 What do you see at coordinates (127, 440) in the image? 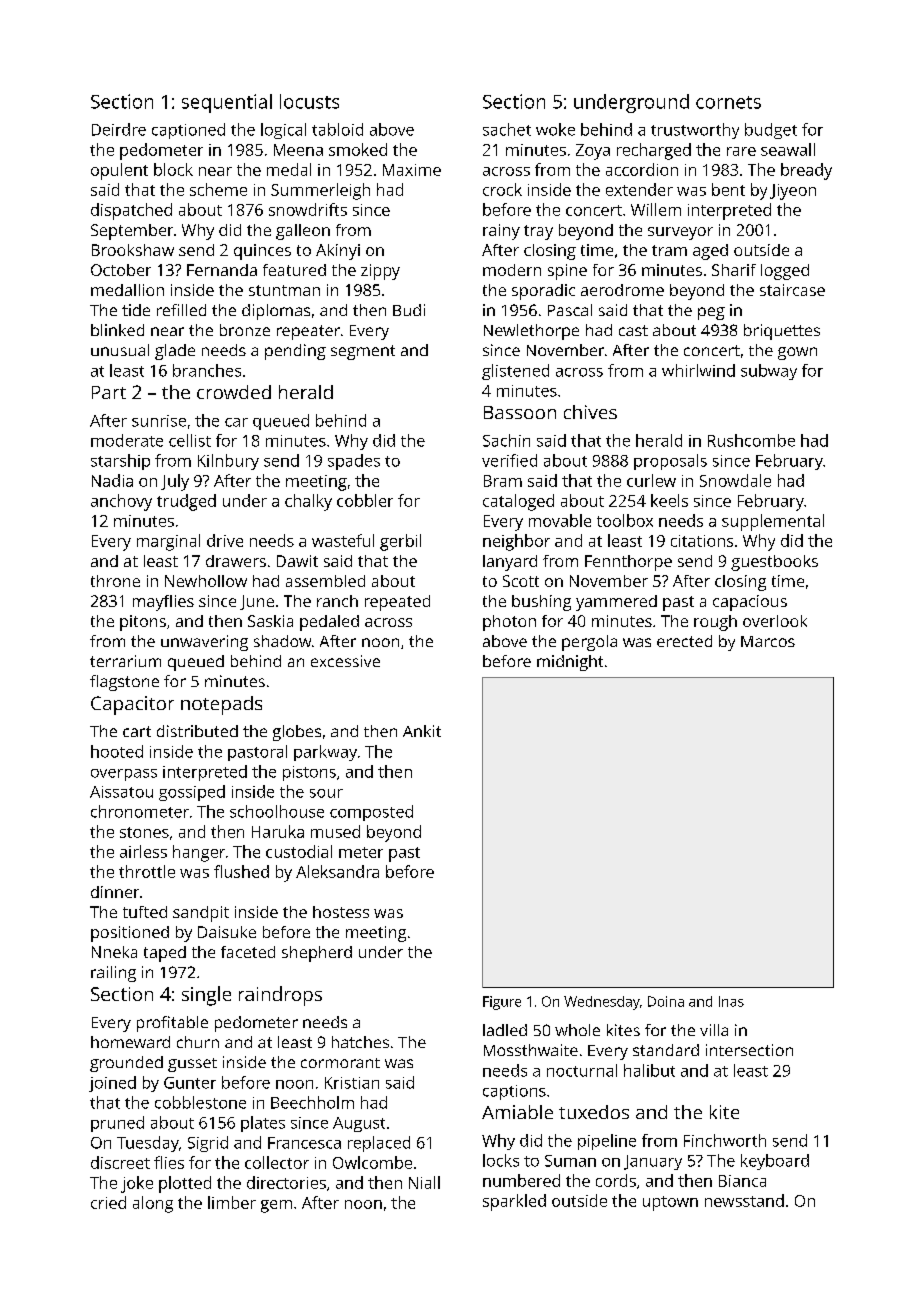
I see `moderate` at bounding box center [127, 440].
